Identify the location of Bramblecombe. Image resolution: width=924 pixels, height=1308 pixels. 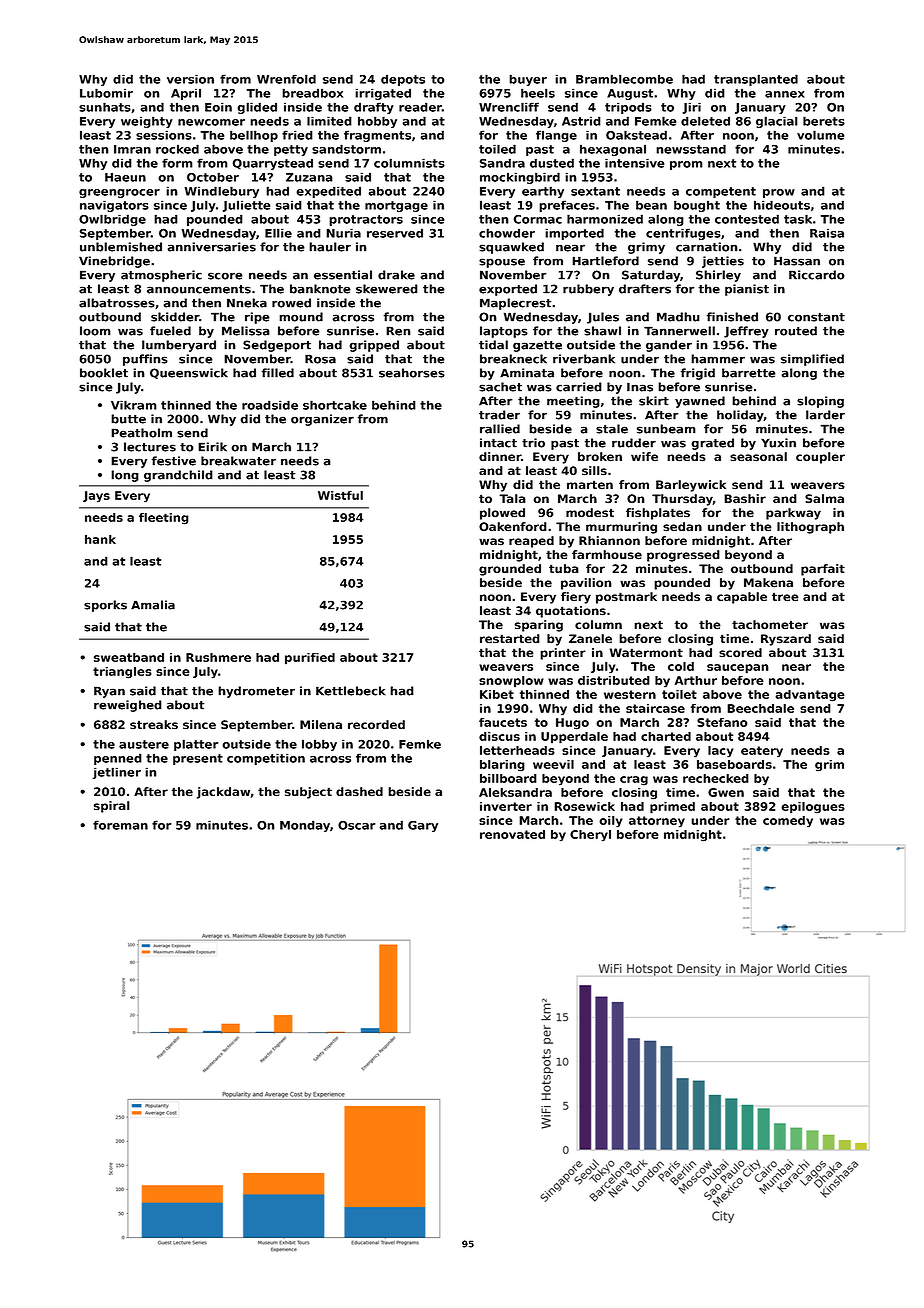
(624, 79).
